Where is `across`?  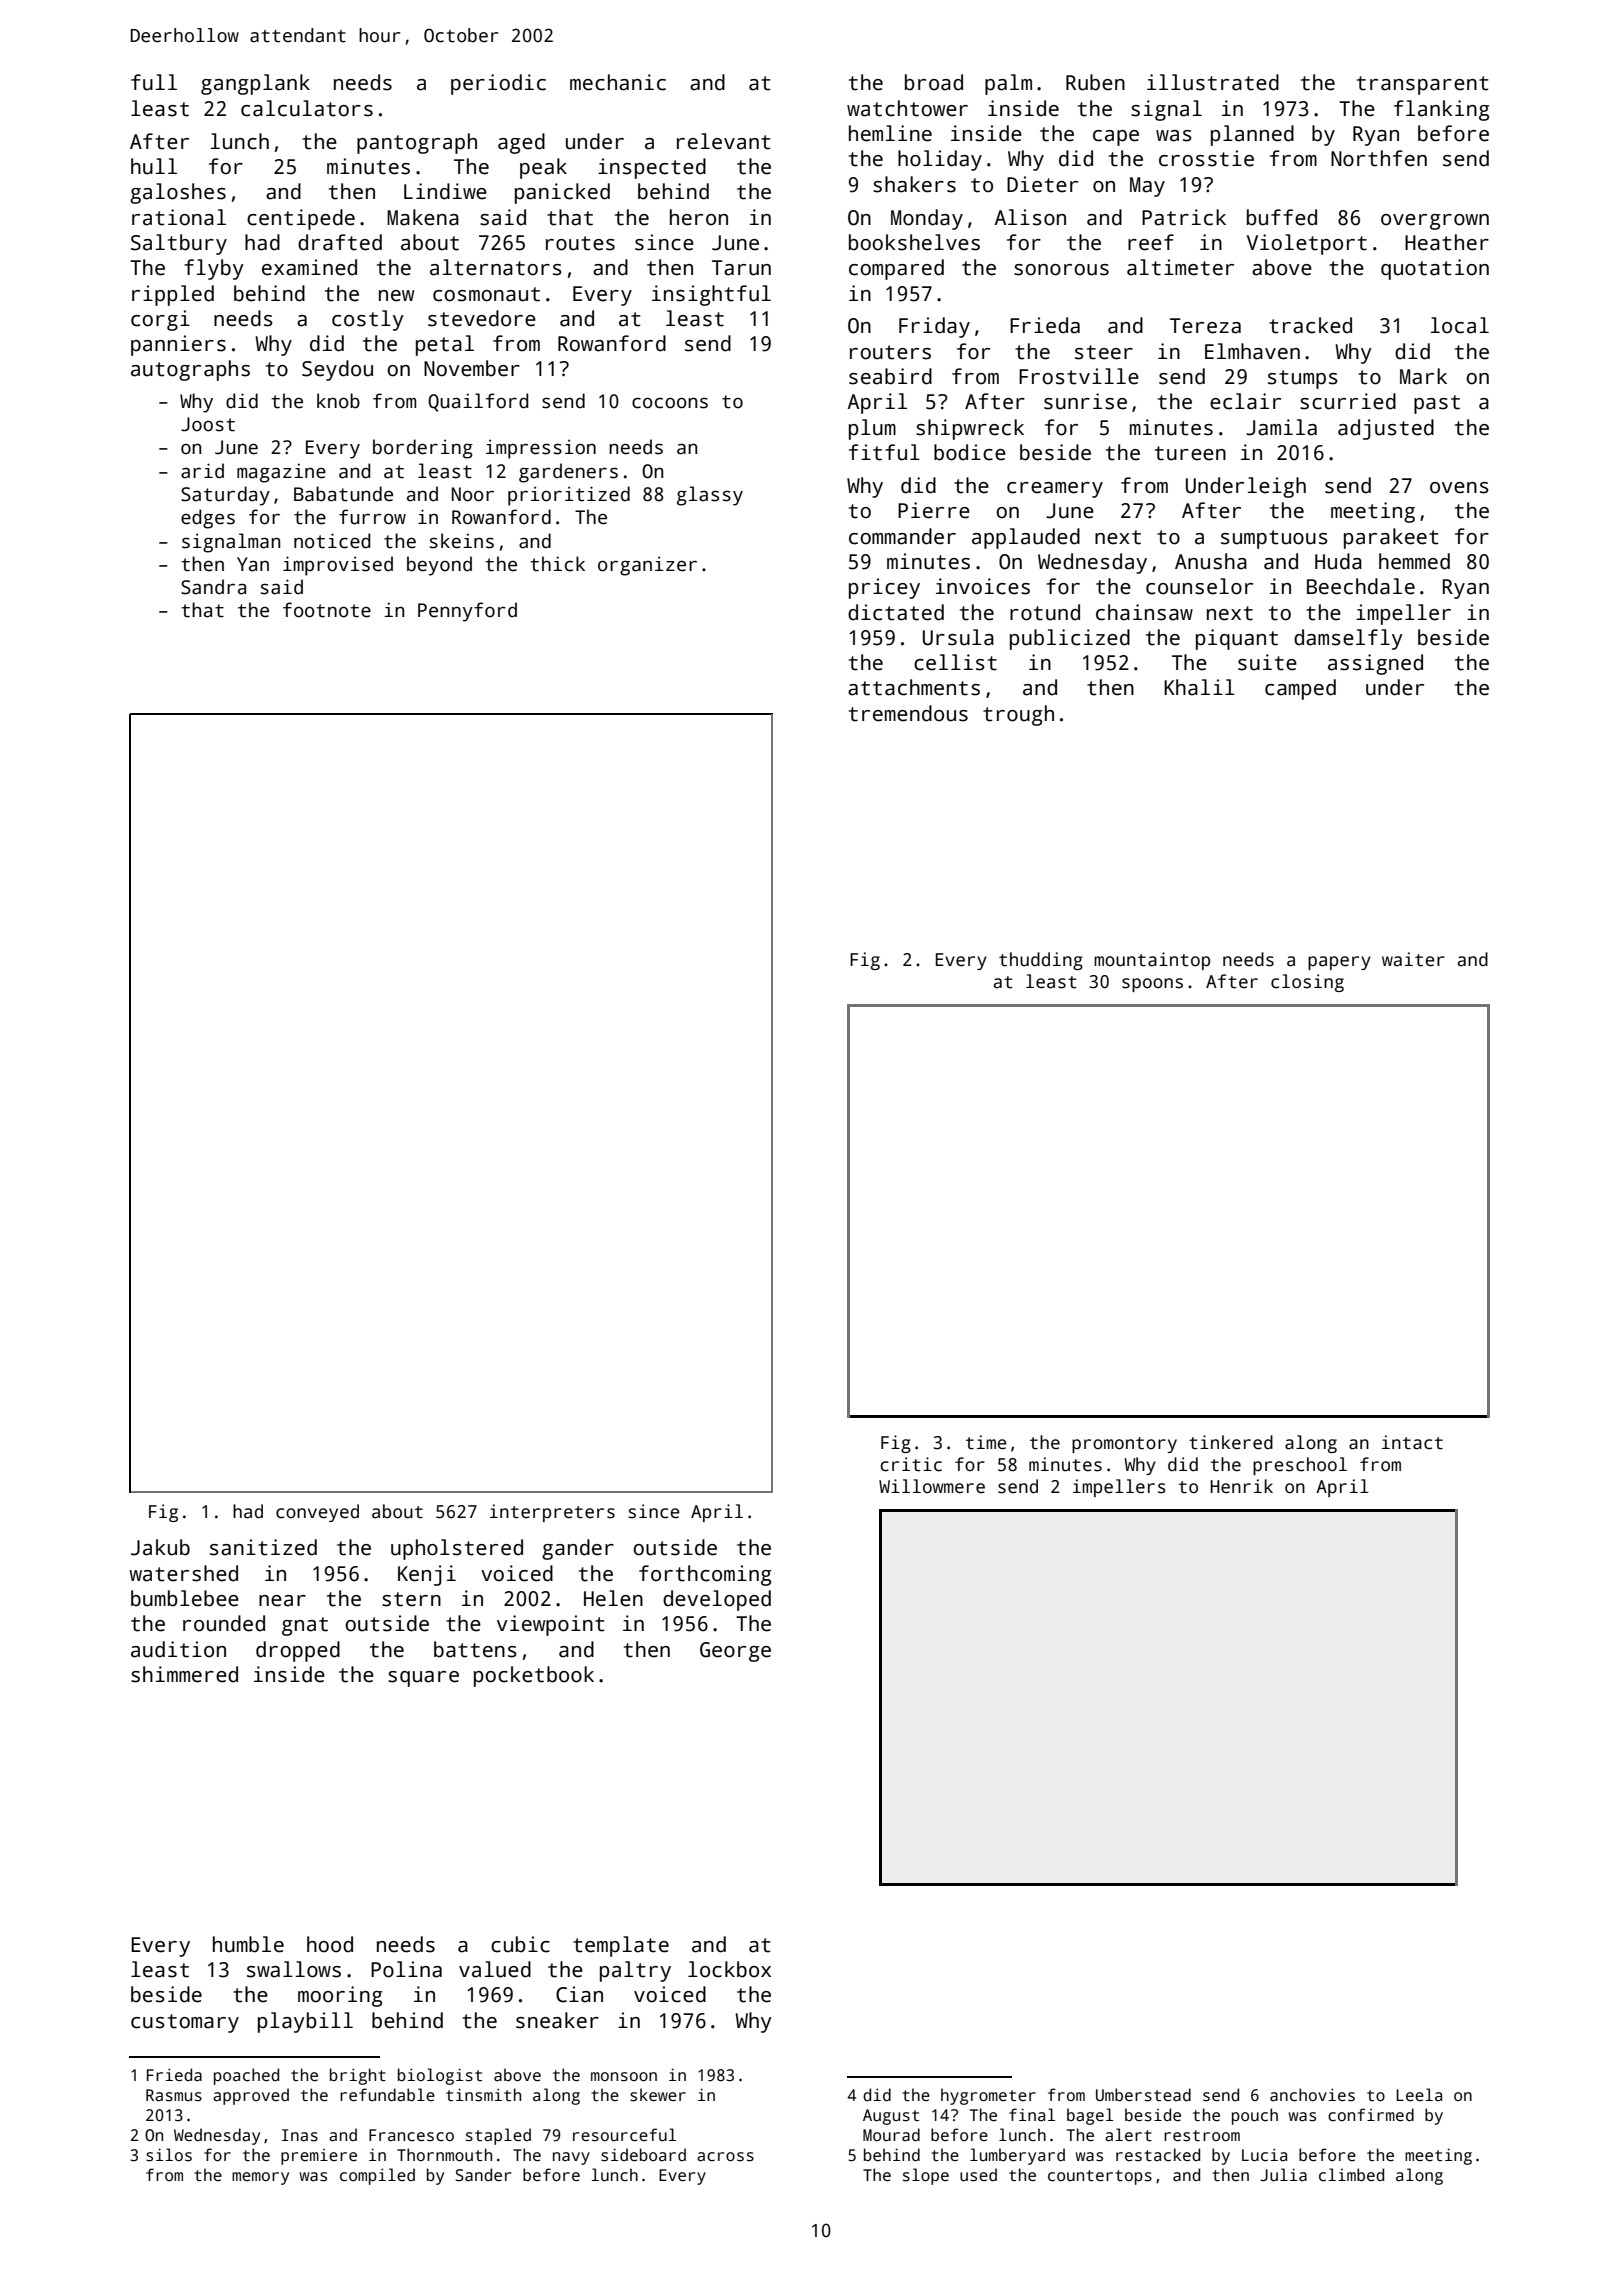 across is located at coordinates (725, 2157).
